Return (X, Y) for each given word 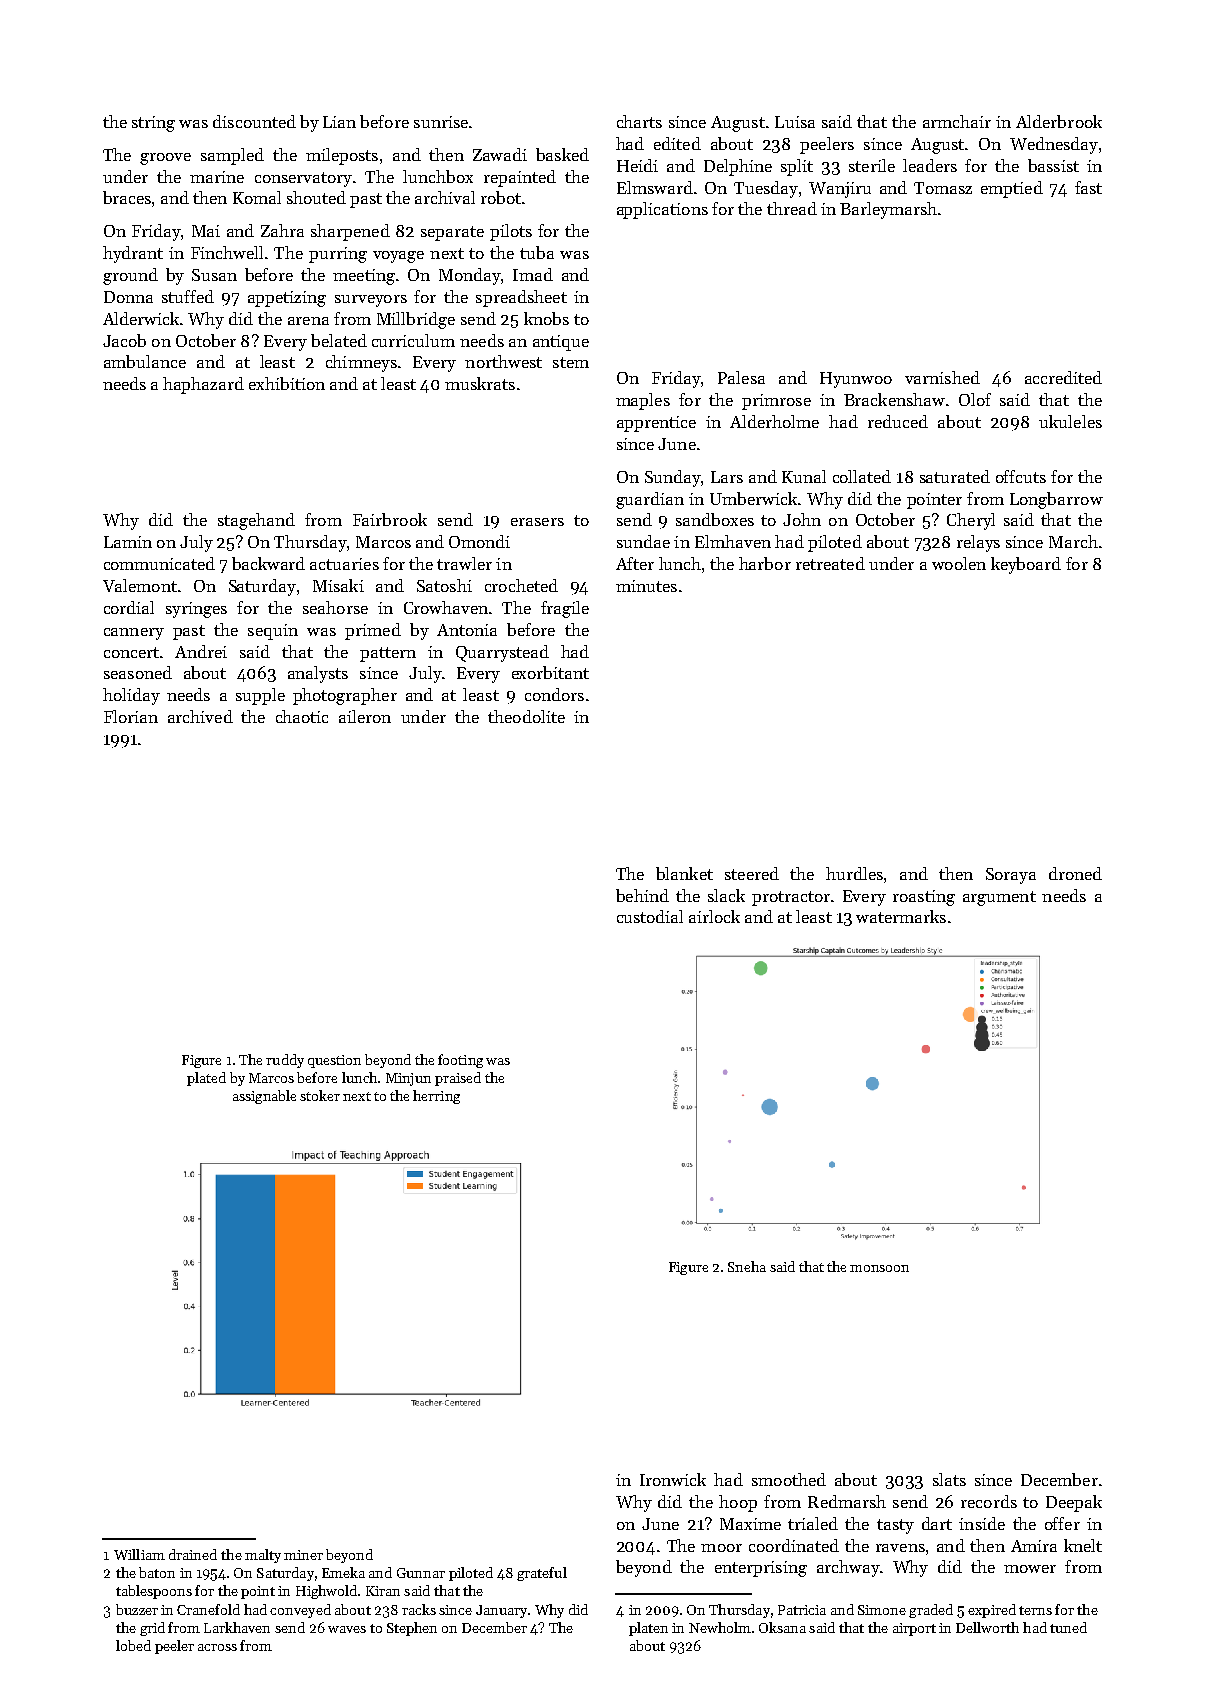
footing (460, 1061)
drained (193, 1554)
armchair (957, 121)
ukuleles (1070, 421)
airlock (714, 916)
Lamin (128, 542)
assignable (264, 1097)
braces (127, 197)
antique (561, 343)
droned (1075, 873)
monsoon (879, 1268)
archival (445, 197)
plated (206, 1079)
